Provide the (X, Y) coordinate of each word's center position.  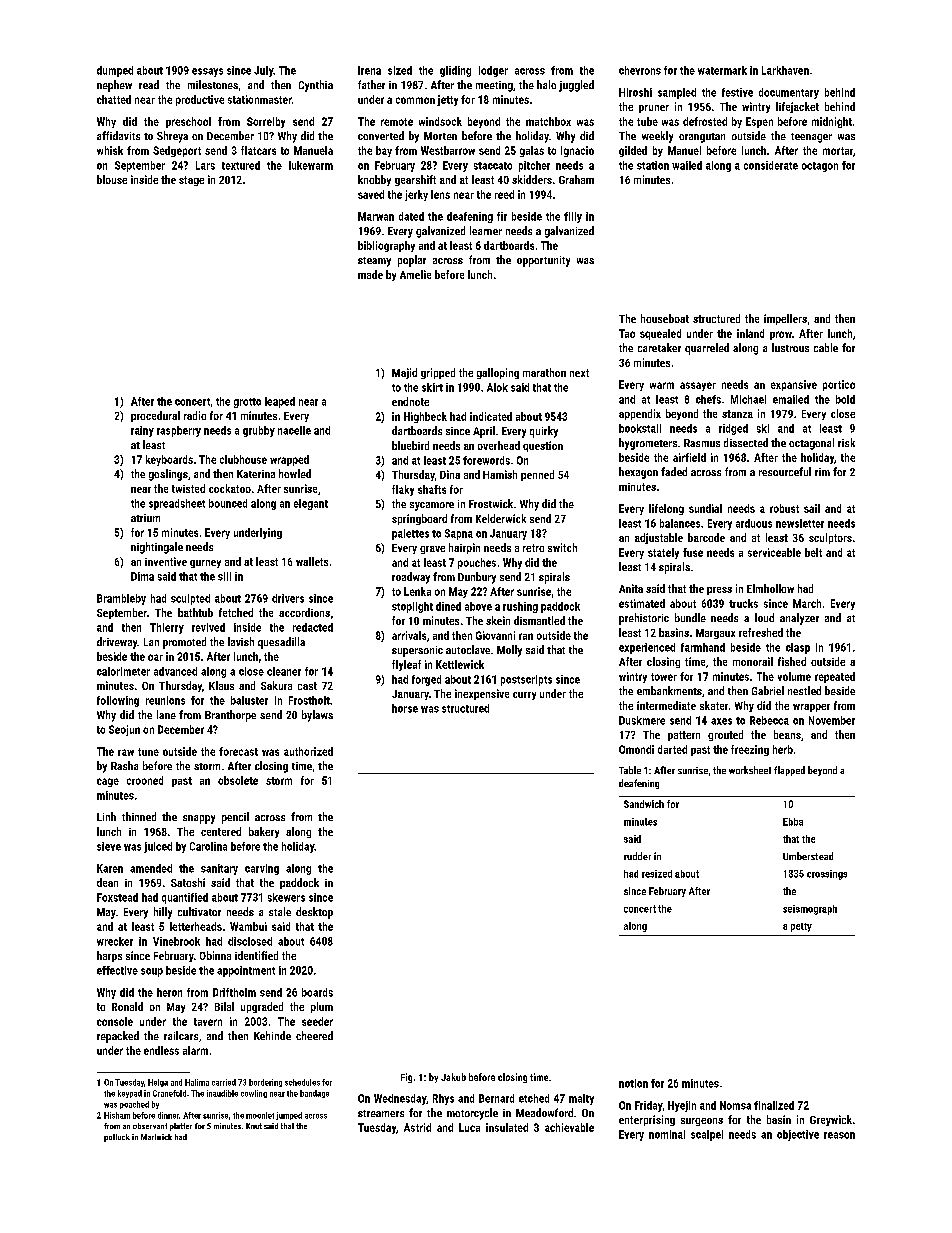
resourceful (785, 471)
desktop (314, 913)
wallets (312, 561)
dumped (115, 71)
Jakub (453, 1077)
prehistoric (644, 619)
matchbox (548, 121)
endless (161, 1050)
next (579, 373)
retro (533, 548)
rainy (142, 431)
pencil (235, 818)
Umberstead (808, 856)
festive (737, 92)
